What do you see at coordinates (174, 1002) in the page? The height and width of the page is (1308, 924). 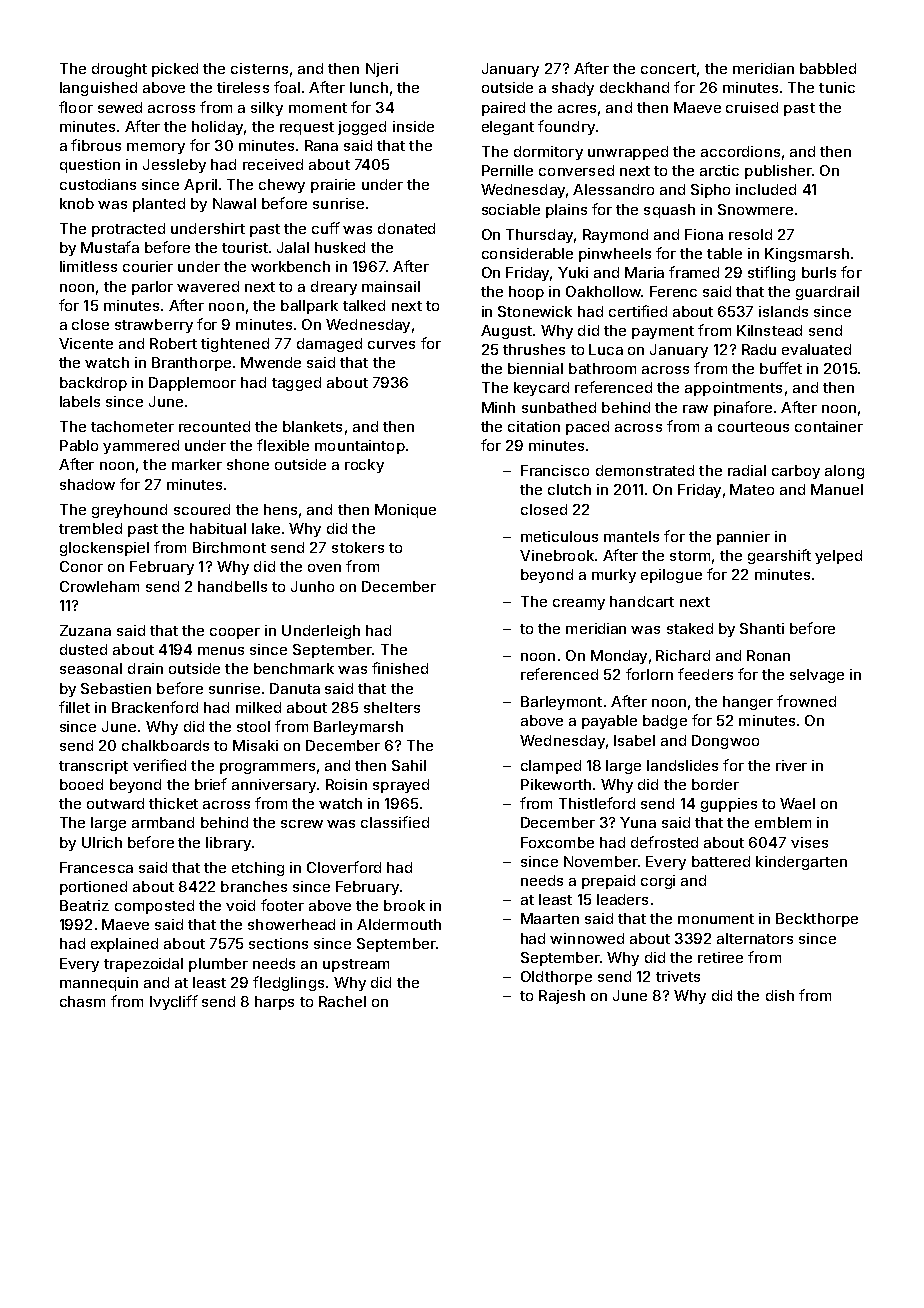 I see `Ivycliff` at bounding box center [174, 1002].
